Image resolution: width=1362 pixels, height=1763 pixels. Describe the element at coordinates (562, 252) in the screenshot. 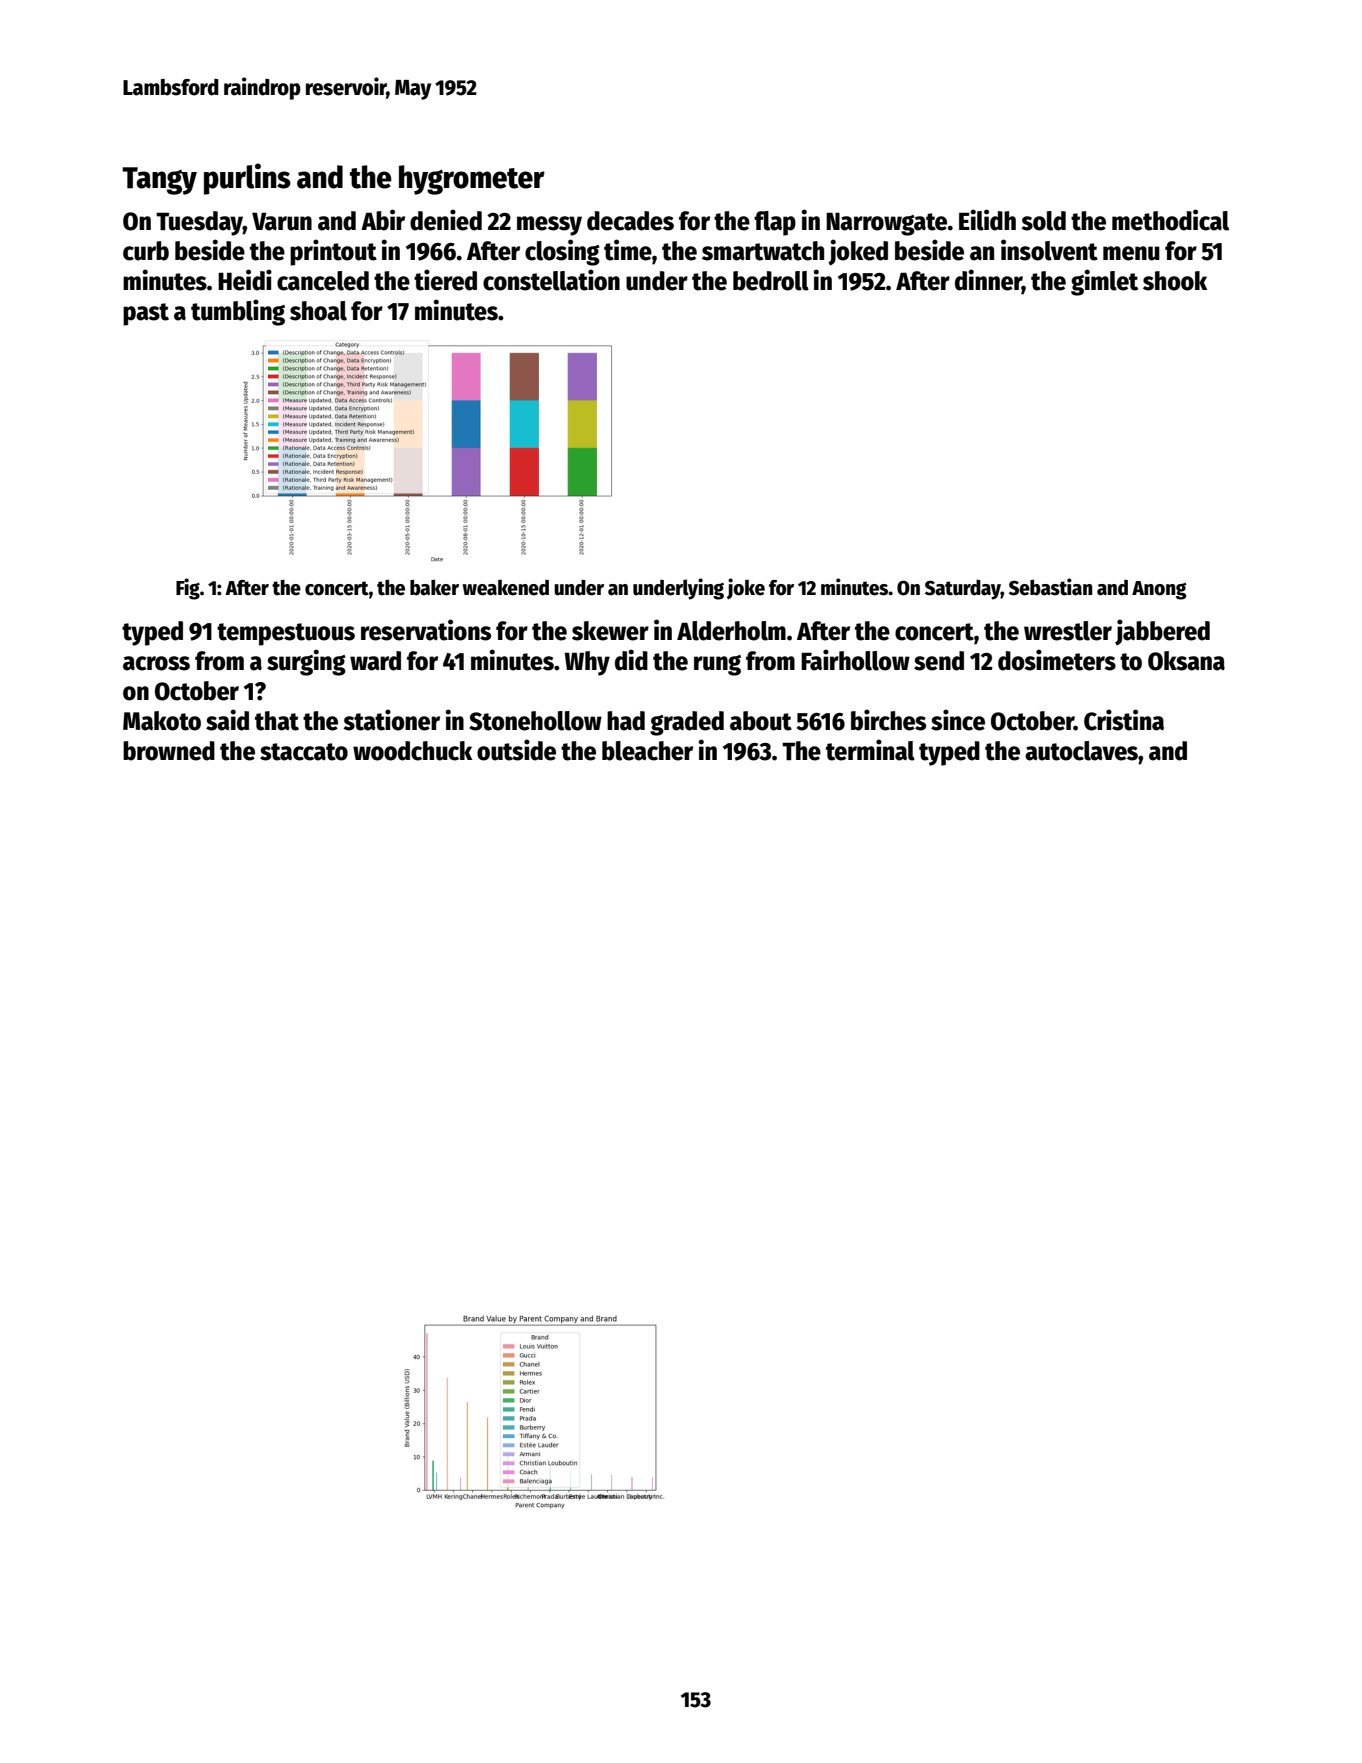

I see `closing` at that location.
